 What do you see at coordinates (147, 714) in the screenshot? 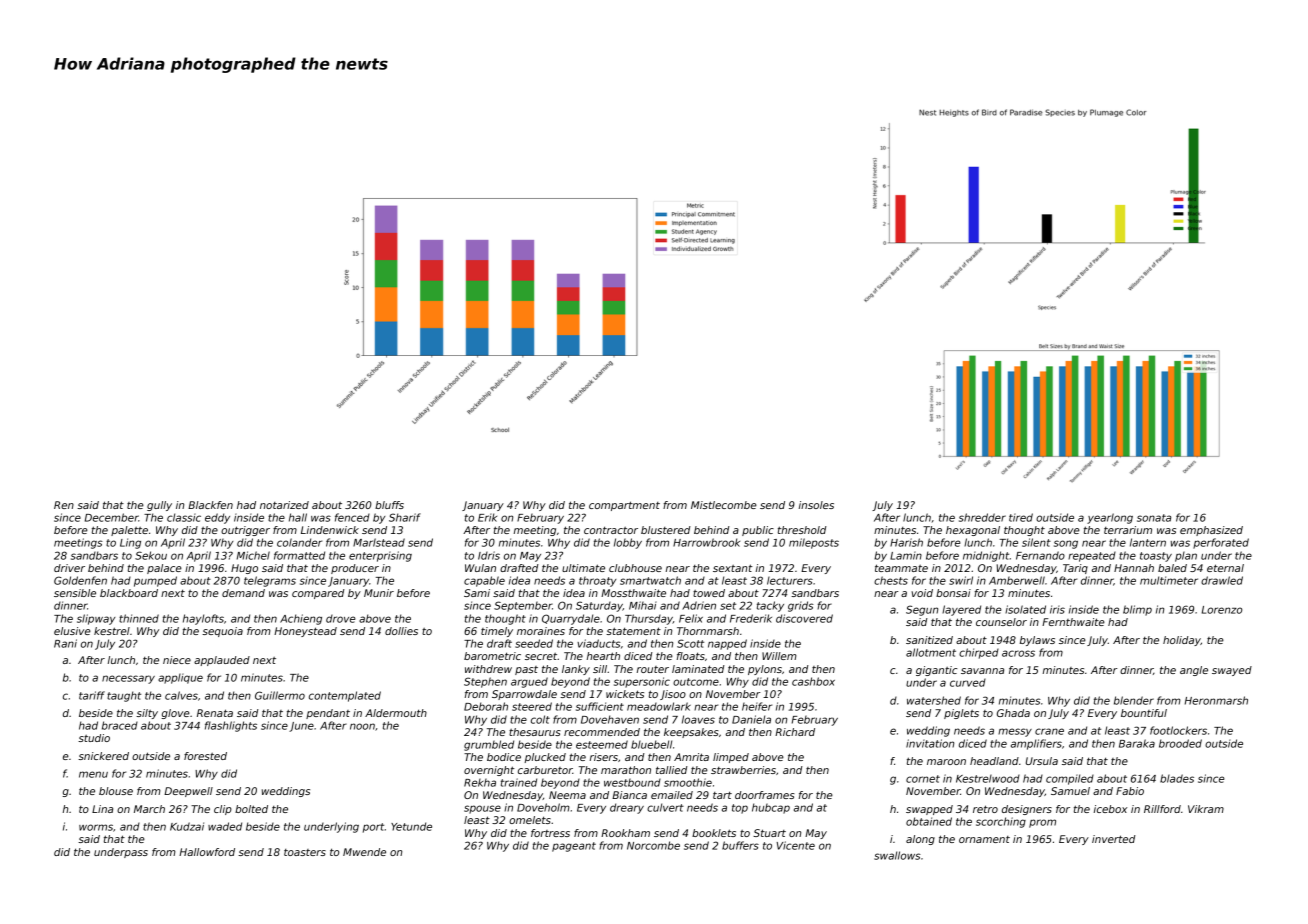
I see `silty` at bounding box center [147, 714].
